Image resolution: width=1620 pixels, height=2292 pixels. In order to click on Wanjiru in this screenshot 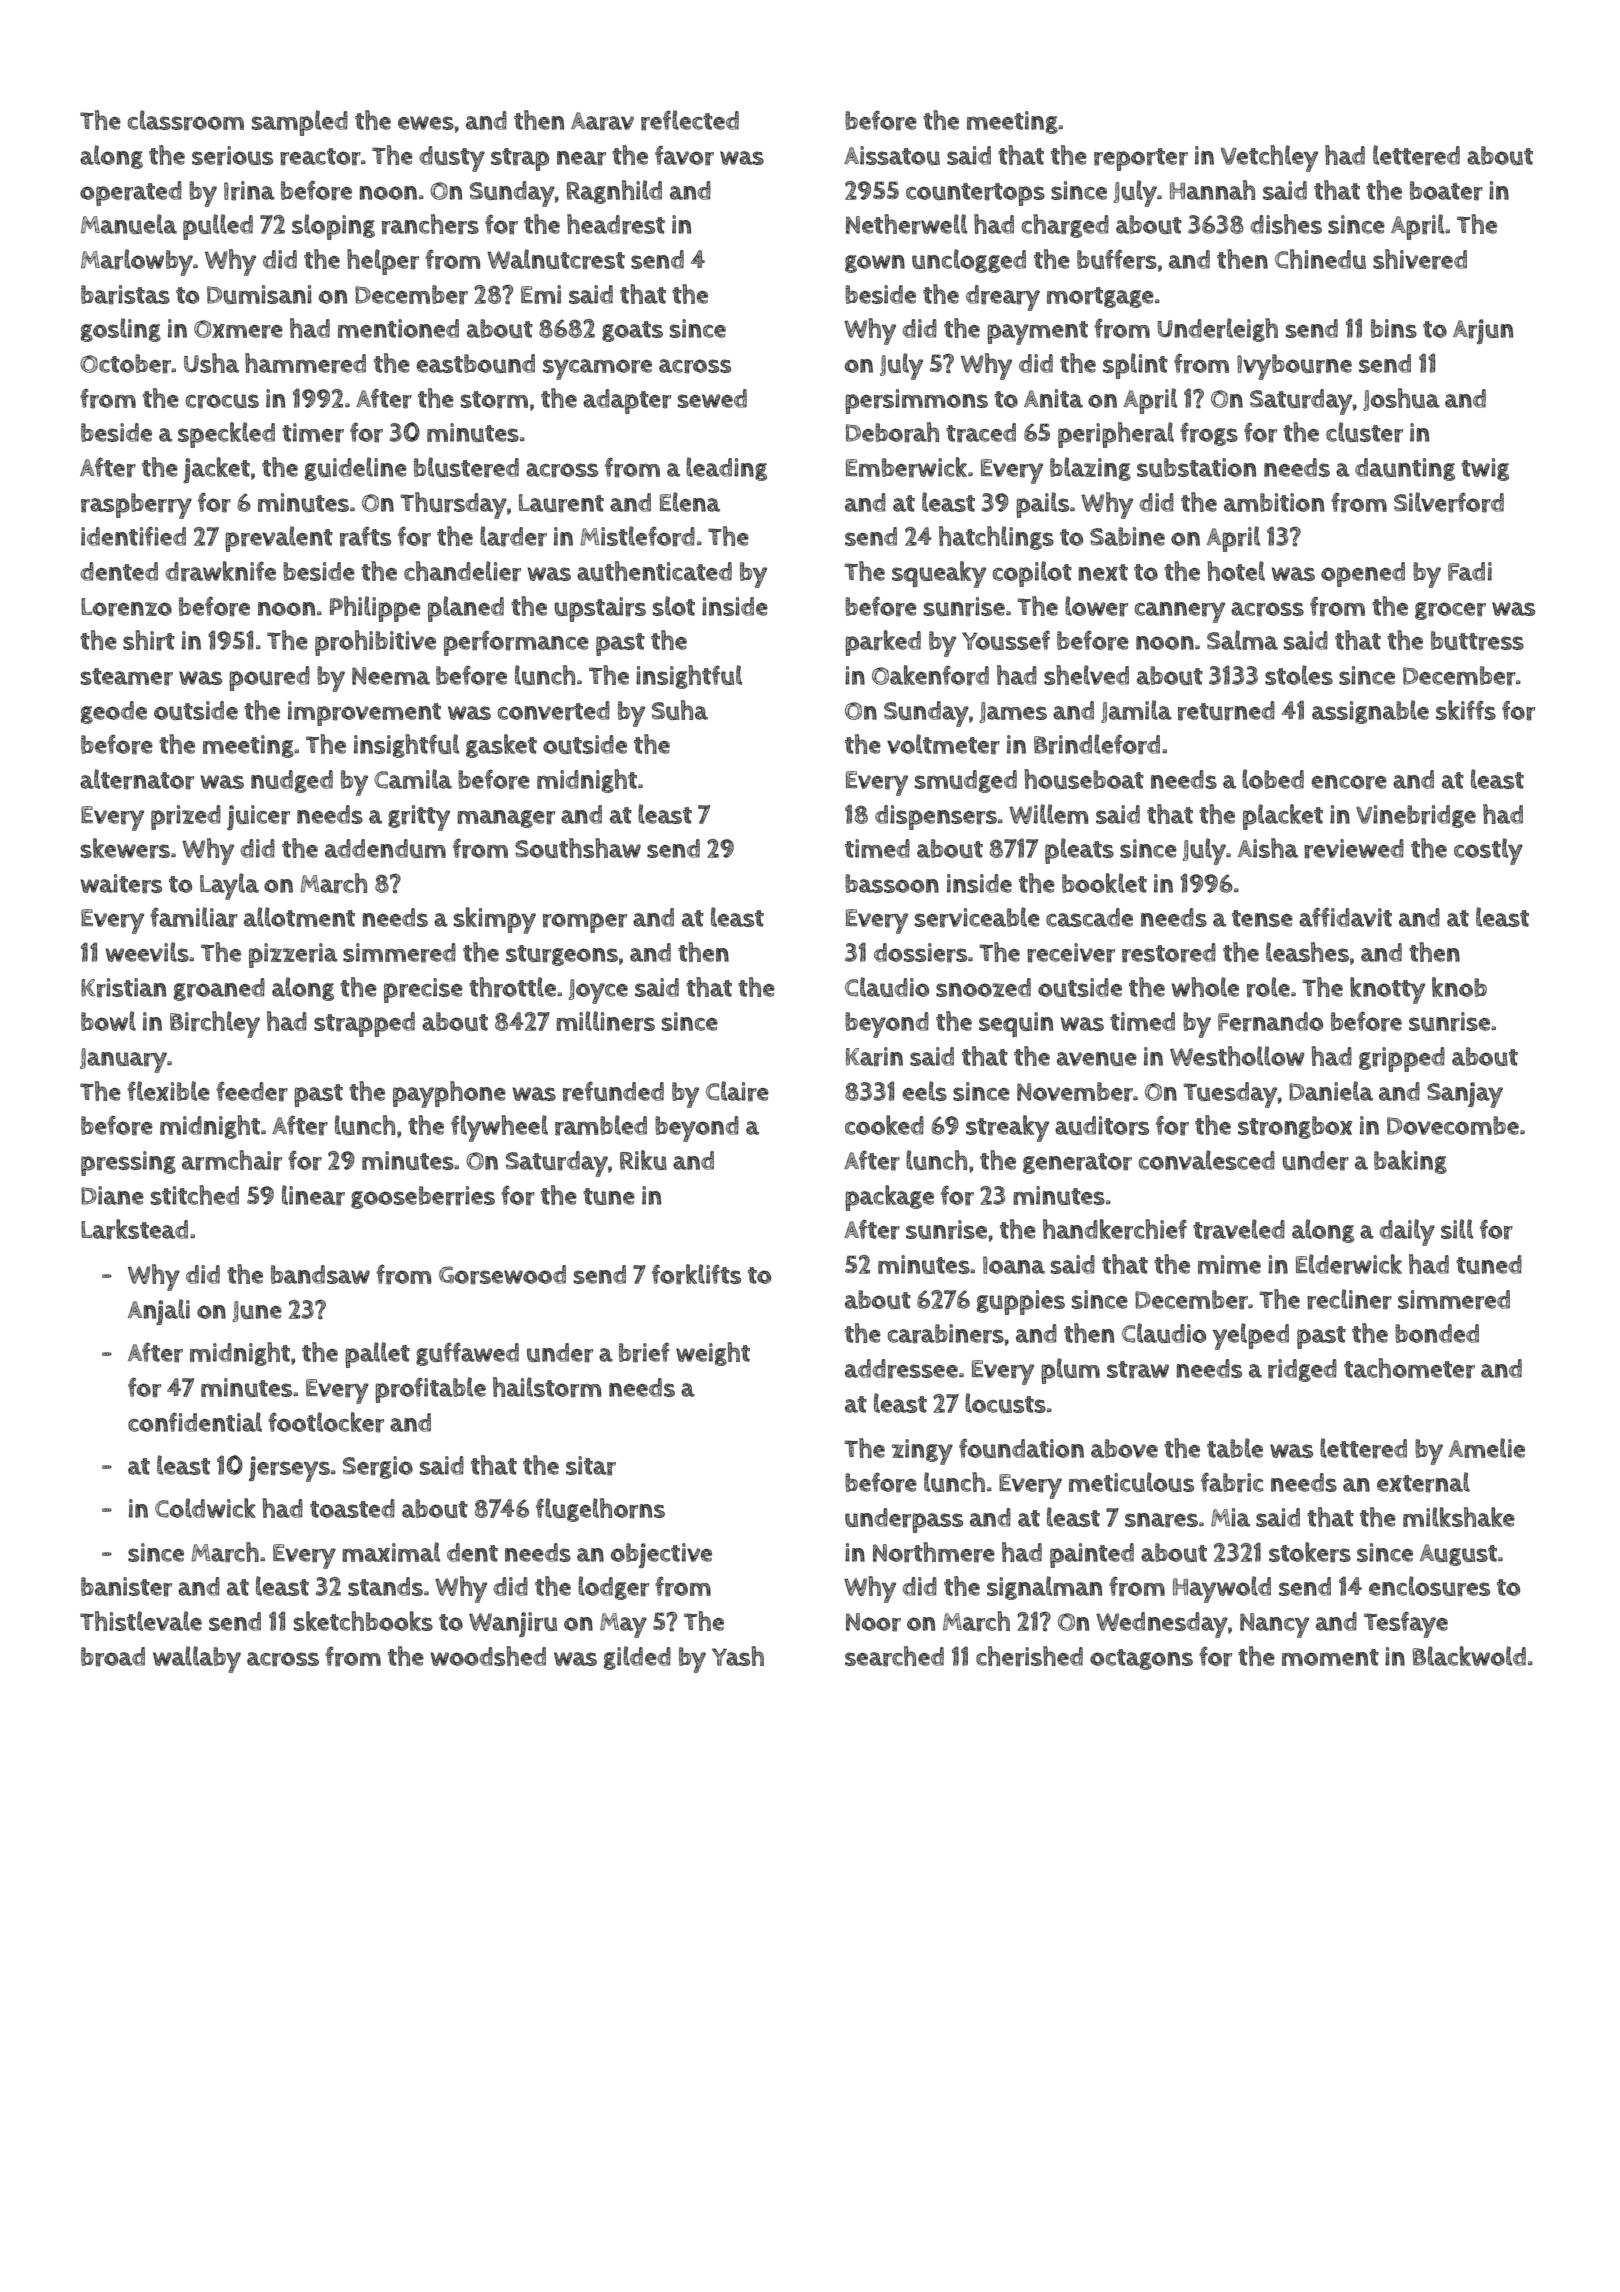, I will do `click(513, 1624)`.
